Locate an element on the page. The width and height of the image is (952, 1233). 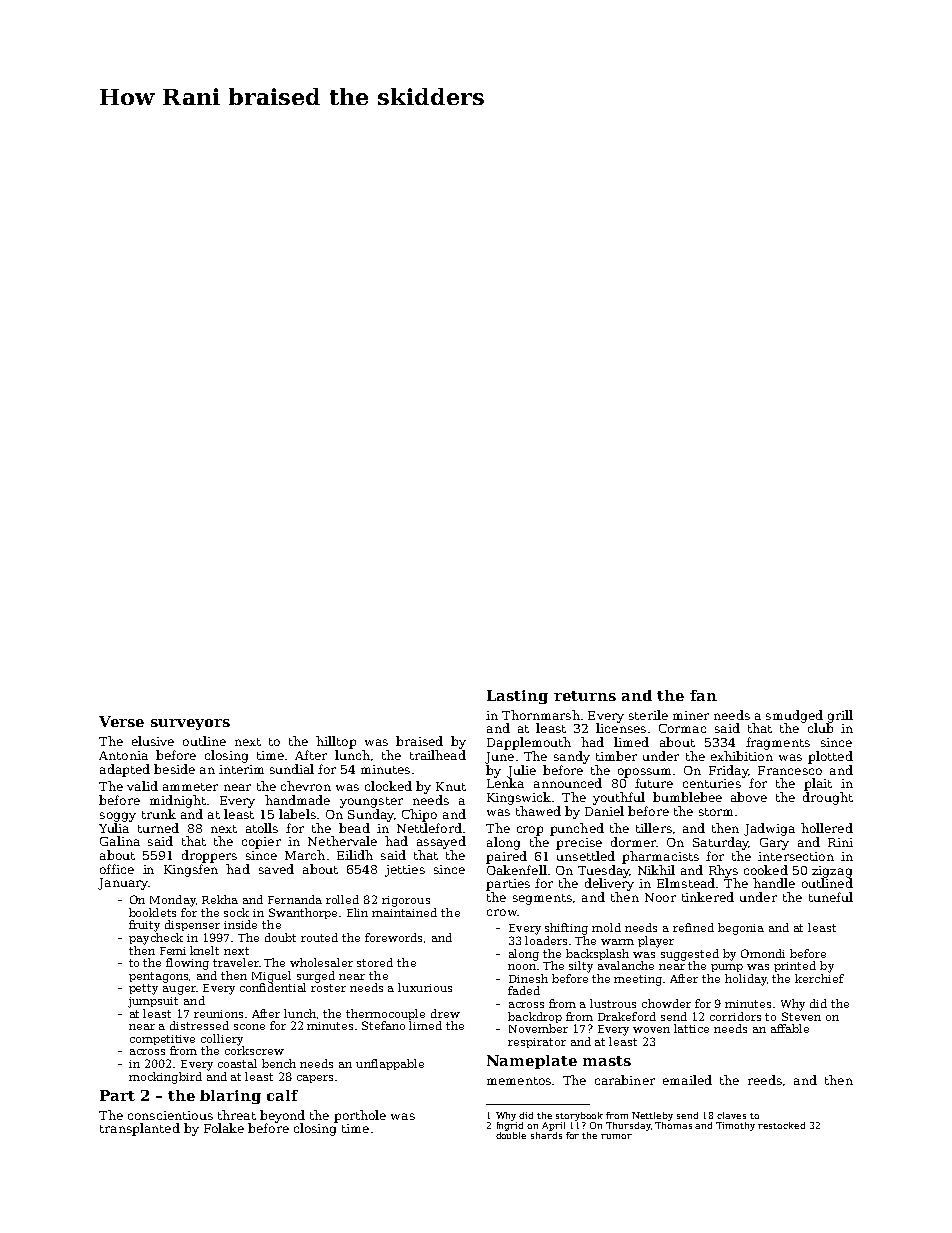
restocked is located at coordinates (781, 1125).
